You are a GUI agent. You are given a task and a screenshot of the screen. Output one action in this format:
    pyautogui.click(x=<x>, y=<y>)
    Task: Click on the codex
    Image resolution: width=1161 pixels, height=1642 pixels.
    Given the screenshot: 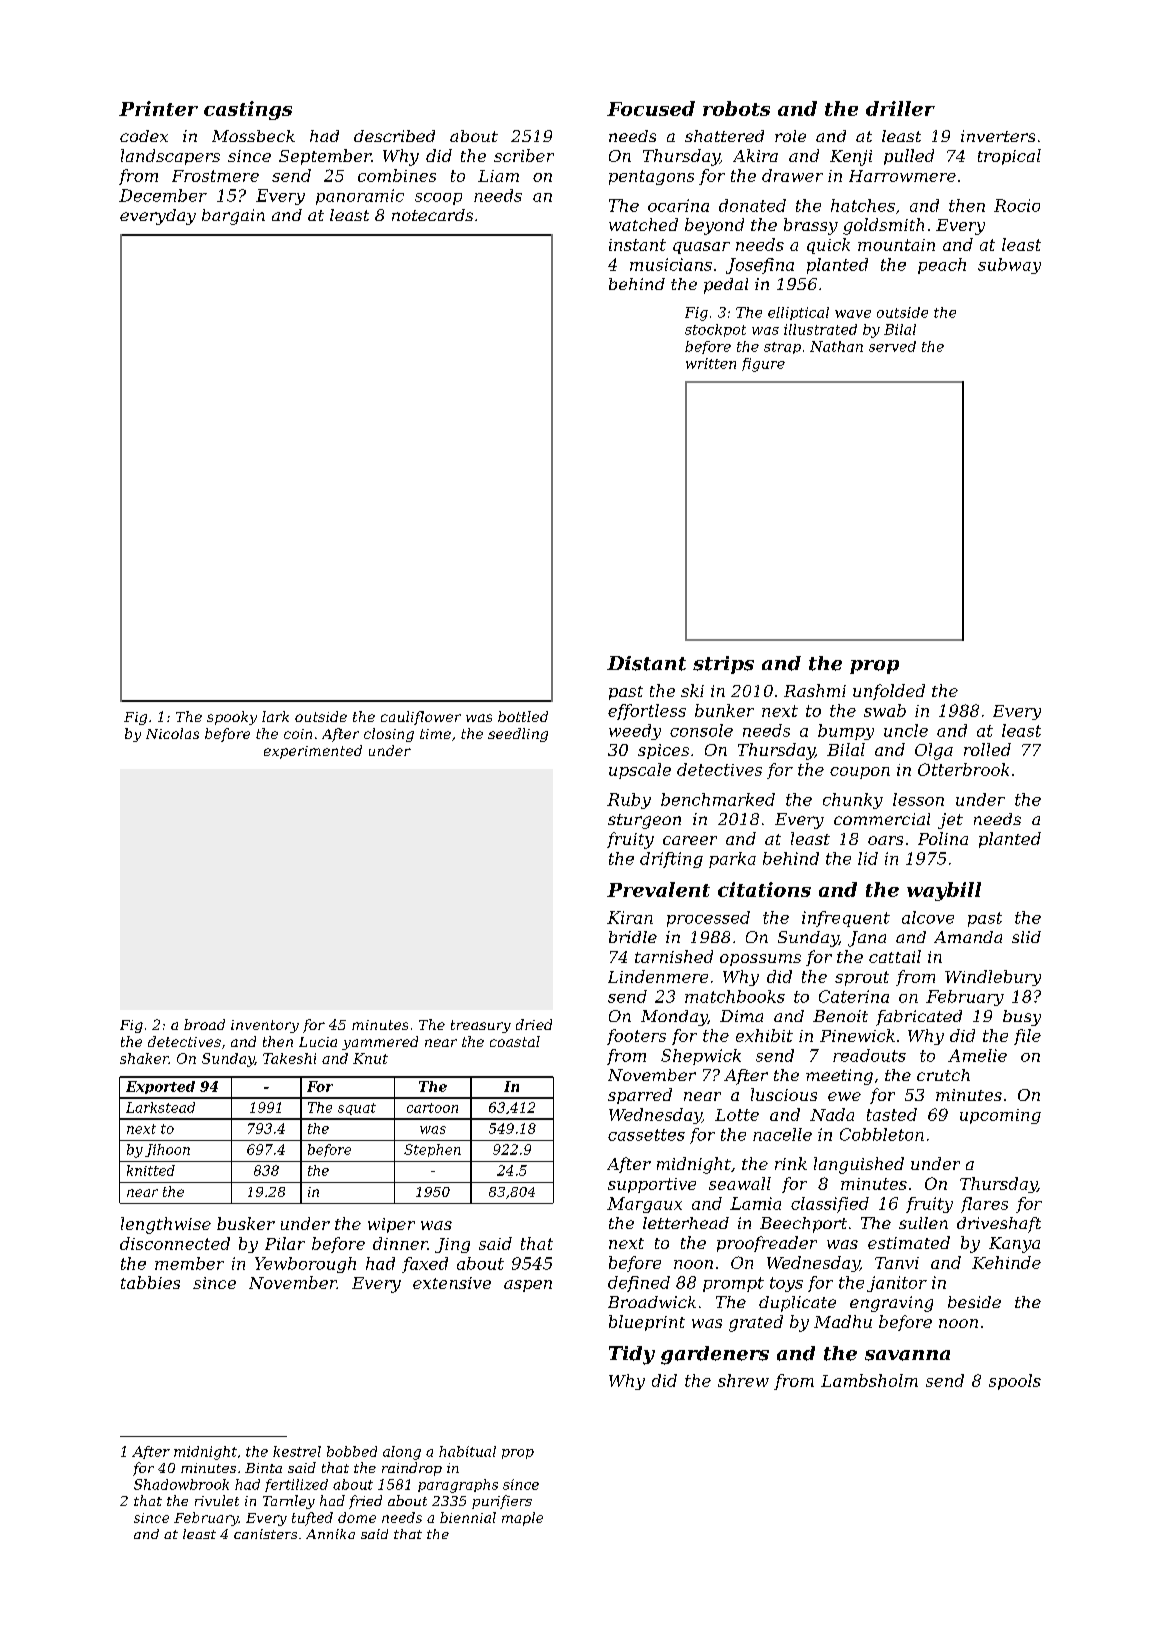 What is the action you would take?
    pyautogui.click(x=144, y=136)
